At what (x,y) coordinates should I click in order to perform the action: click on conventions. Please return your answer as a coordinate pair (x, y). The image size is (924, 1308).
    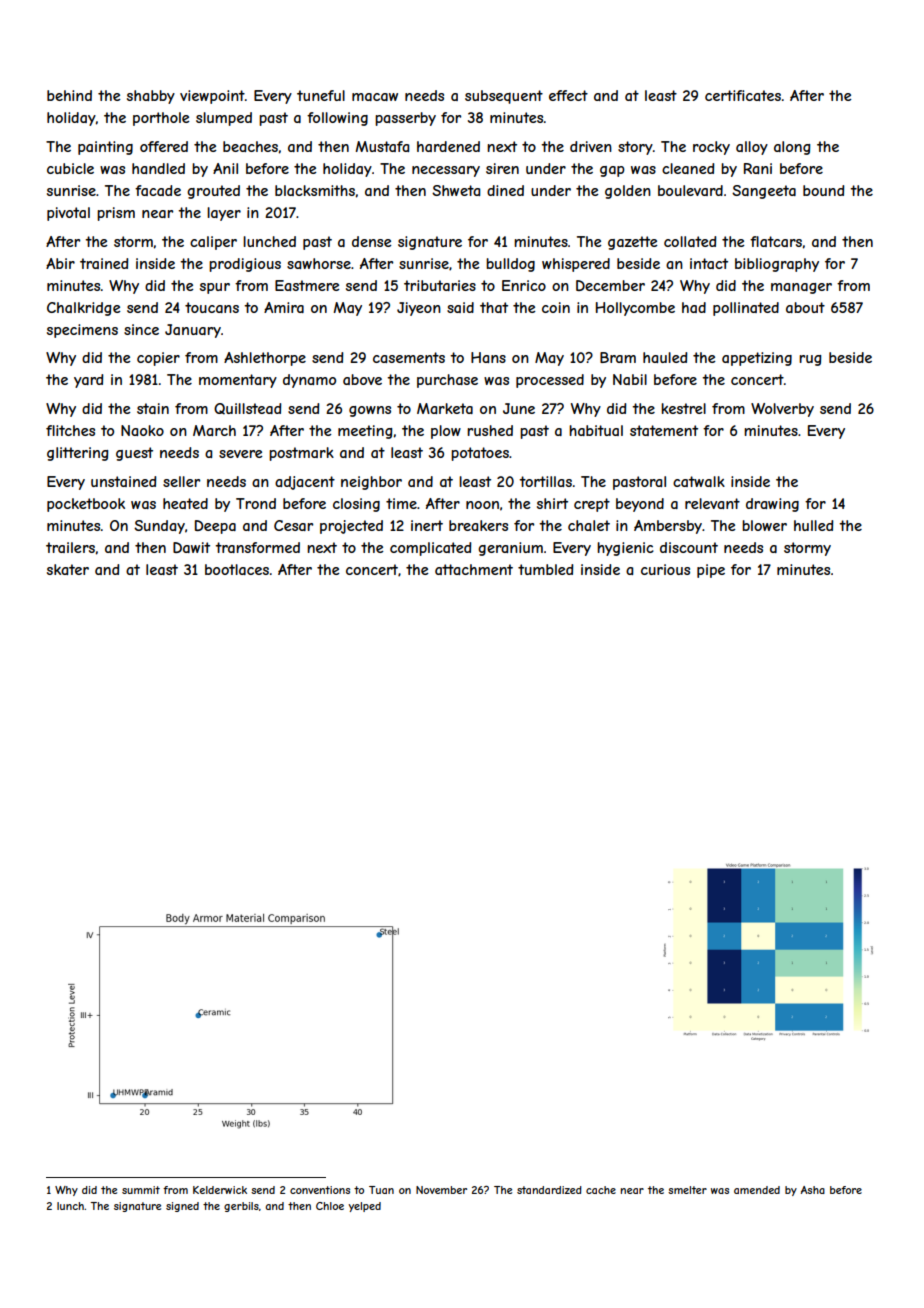
    Looking at the image, I should click on (320, 1190).
